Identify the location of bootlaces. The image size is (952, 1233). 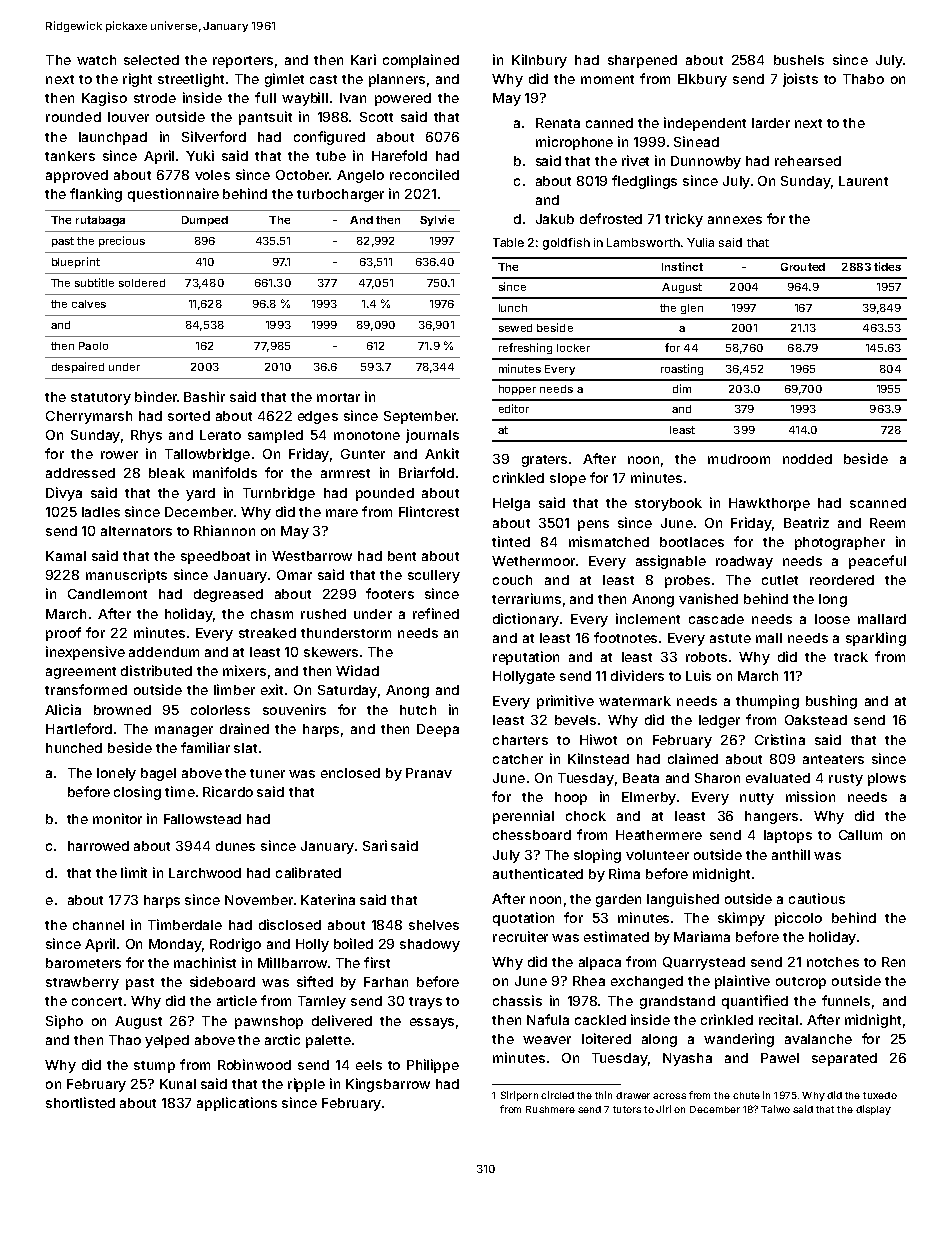
(692, 542).
